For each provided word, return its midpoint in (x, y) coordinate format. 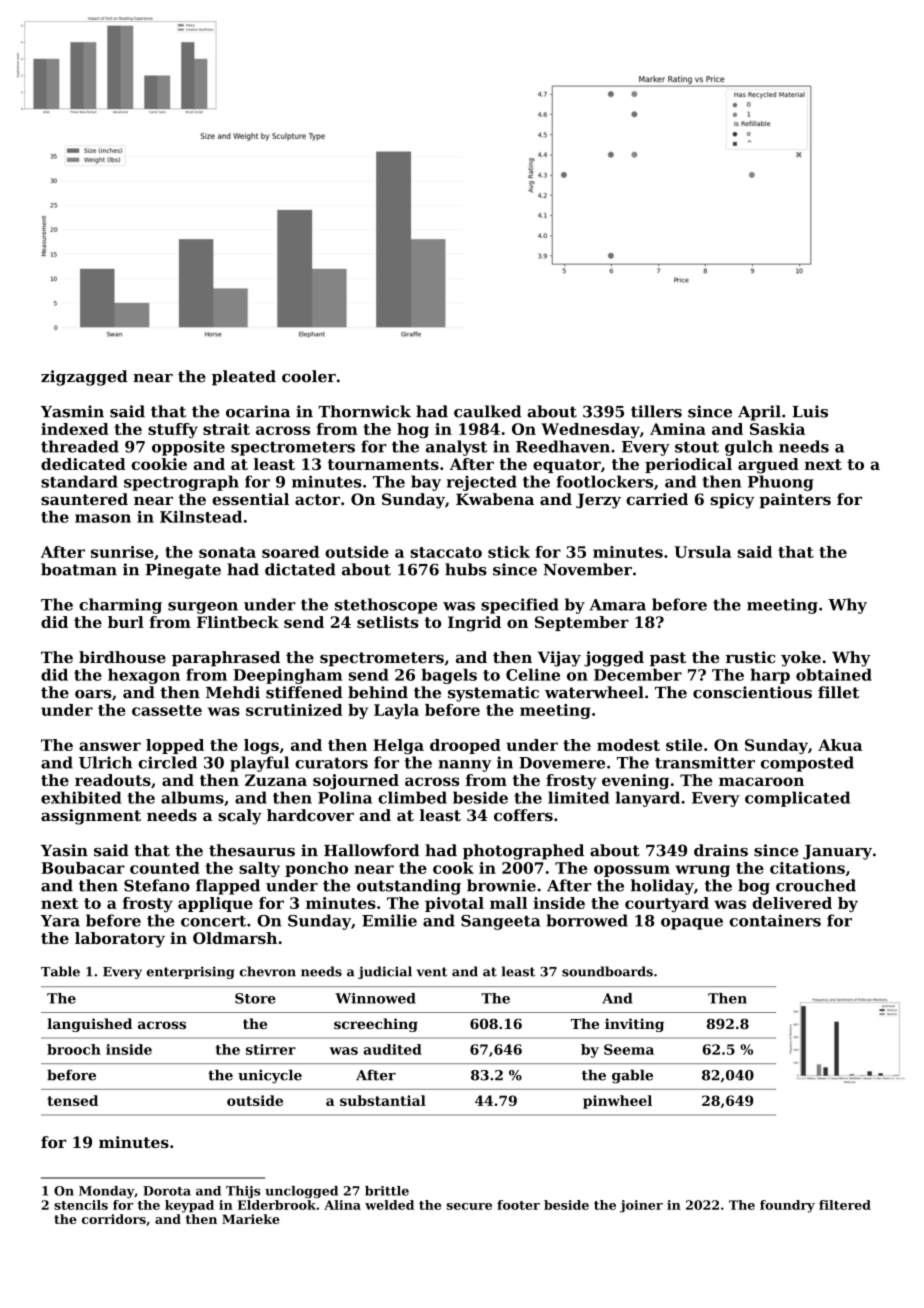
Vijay (559, 659)
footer (518, 1205)
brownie (501, 885)
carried (657, 499)
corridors (114, 1219)
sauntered (84, 499)
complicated (797, 799)
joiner (641, 1206)
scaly (240, 817)
